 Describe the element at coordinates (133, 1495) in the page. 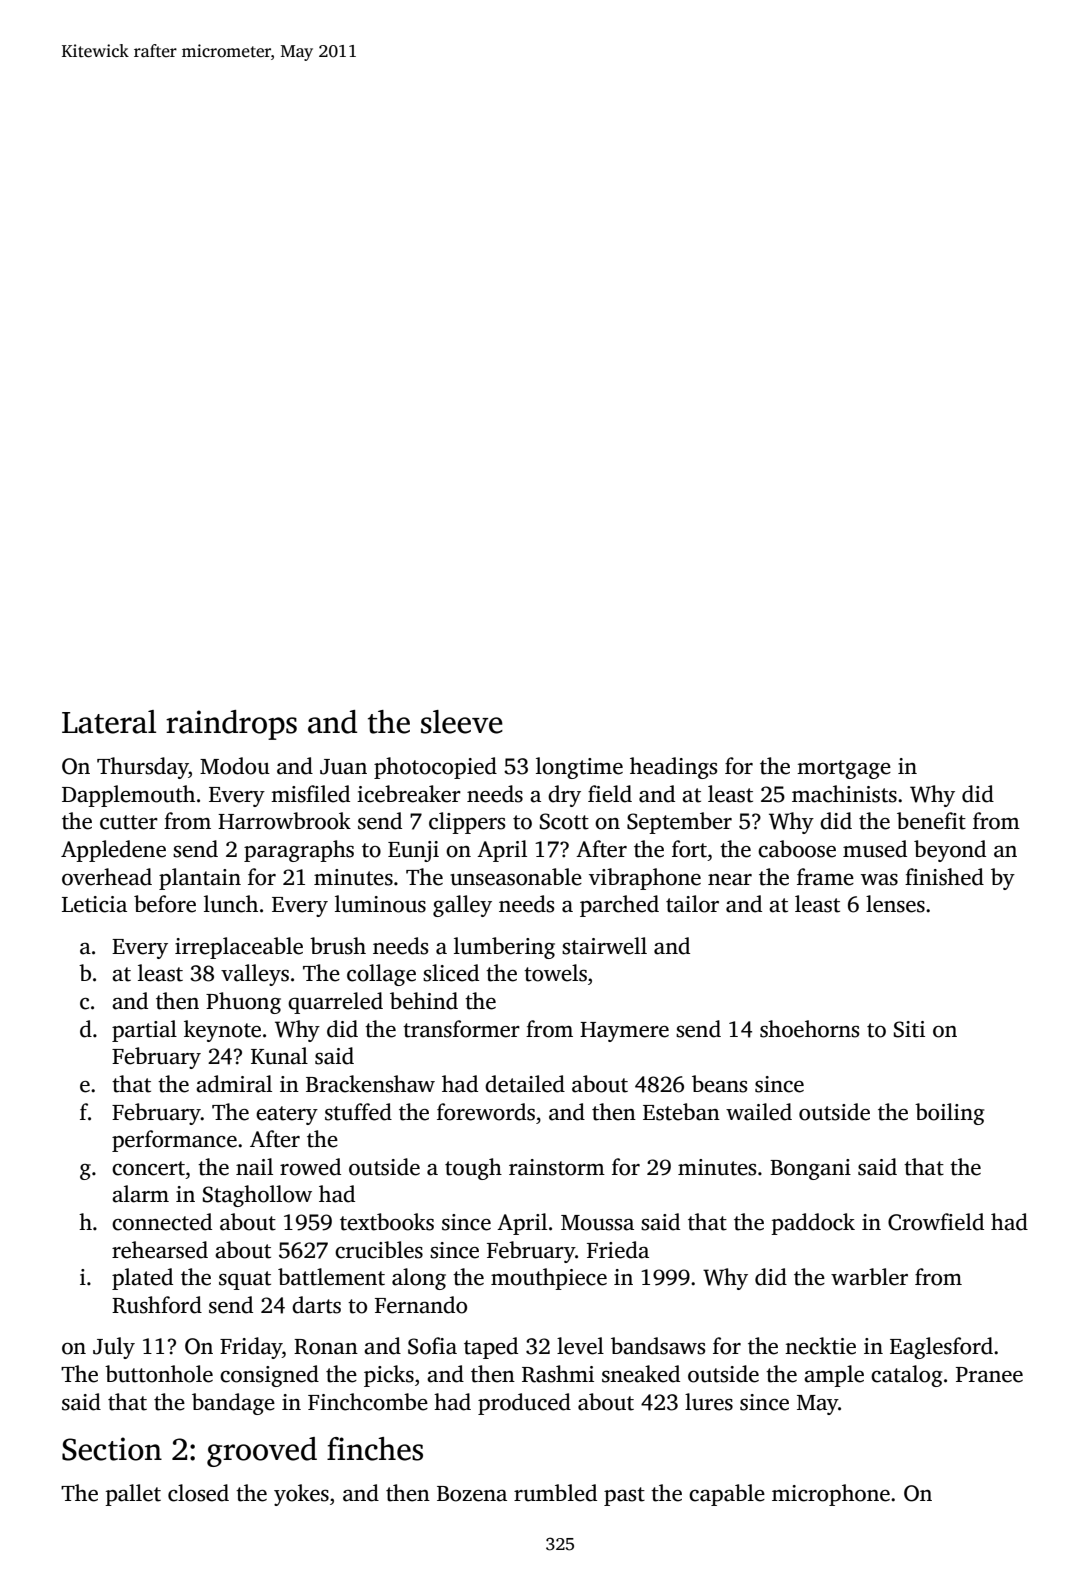

I see `pallet` at that location.
